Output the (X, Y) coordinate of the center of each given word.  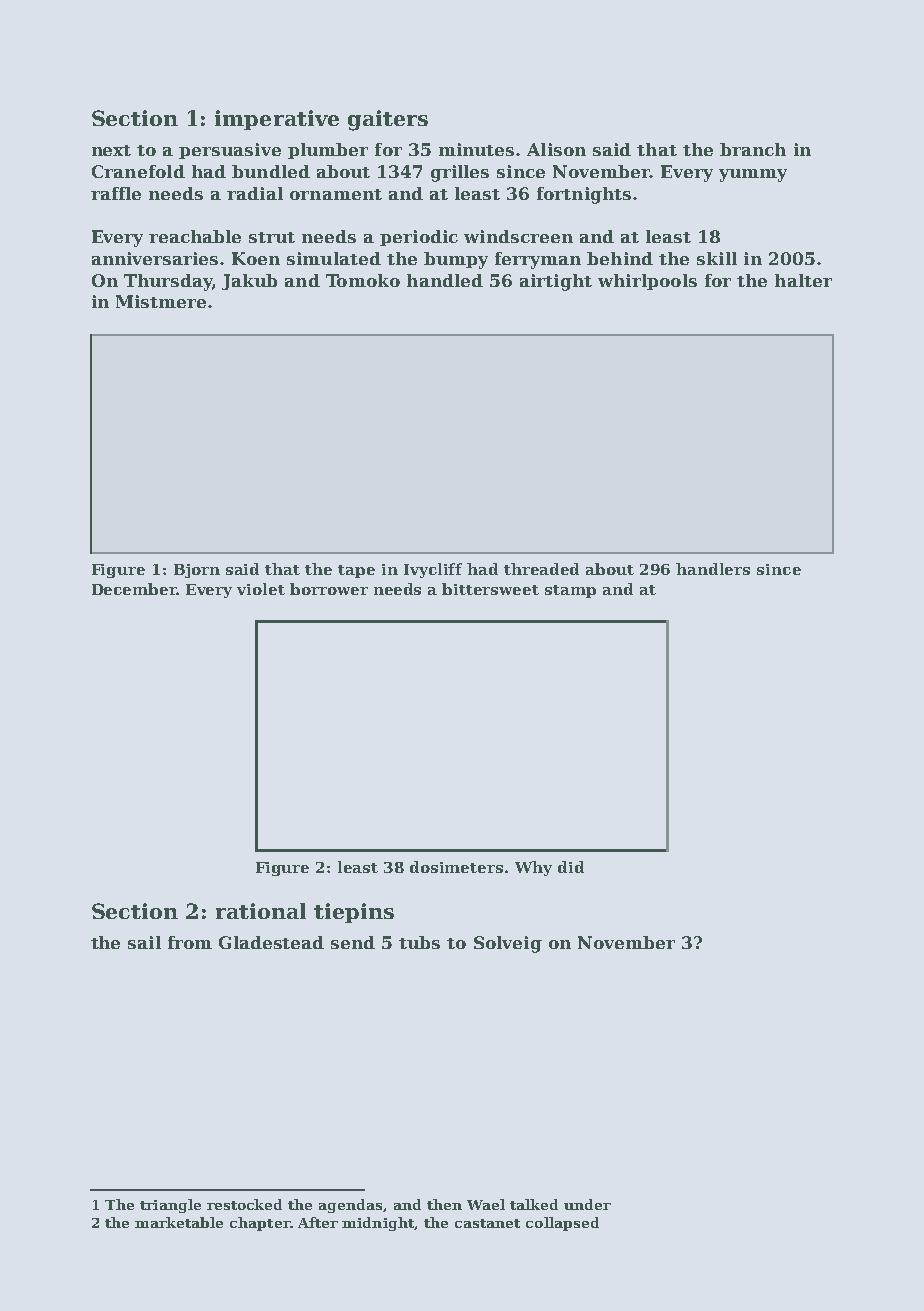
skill (717, 258)
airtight (556, 282)
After (318, 1222)
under (587, 1204)
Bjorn (197, 571)
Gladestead (271, 942)
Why (533, 868)
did (571, 867)
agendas (350, 1206)
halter (803, 280)
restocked (244, 1204)
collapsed (562, 1224)
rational (261, 911)
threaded (541, 569)
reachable (195, 236)
